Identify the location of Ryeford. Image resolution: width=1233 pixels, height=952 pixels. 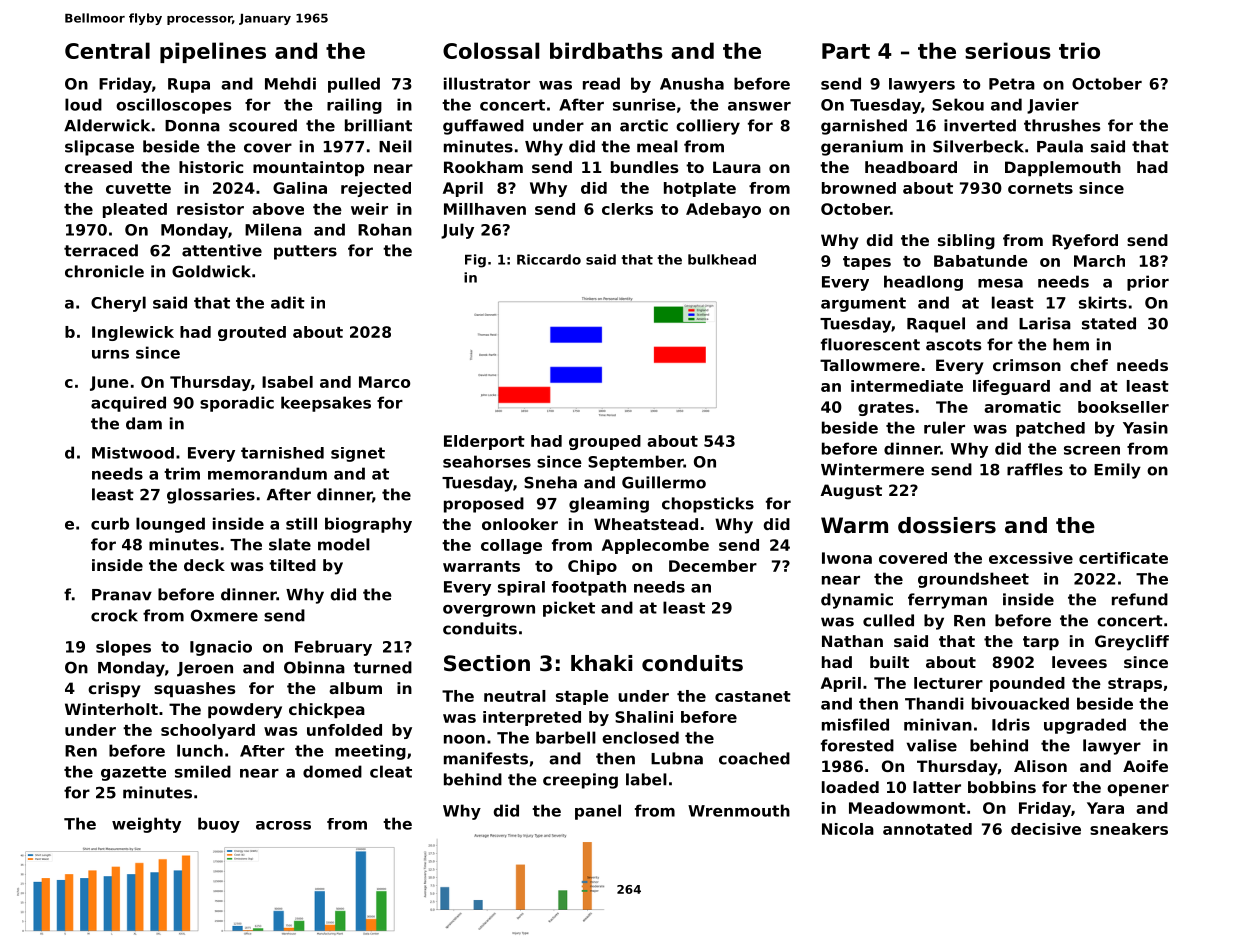
(1085, 242).
